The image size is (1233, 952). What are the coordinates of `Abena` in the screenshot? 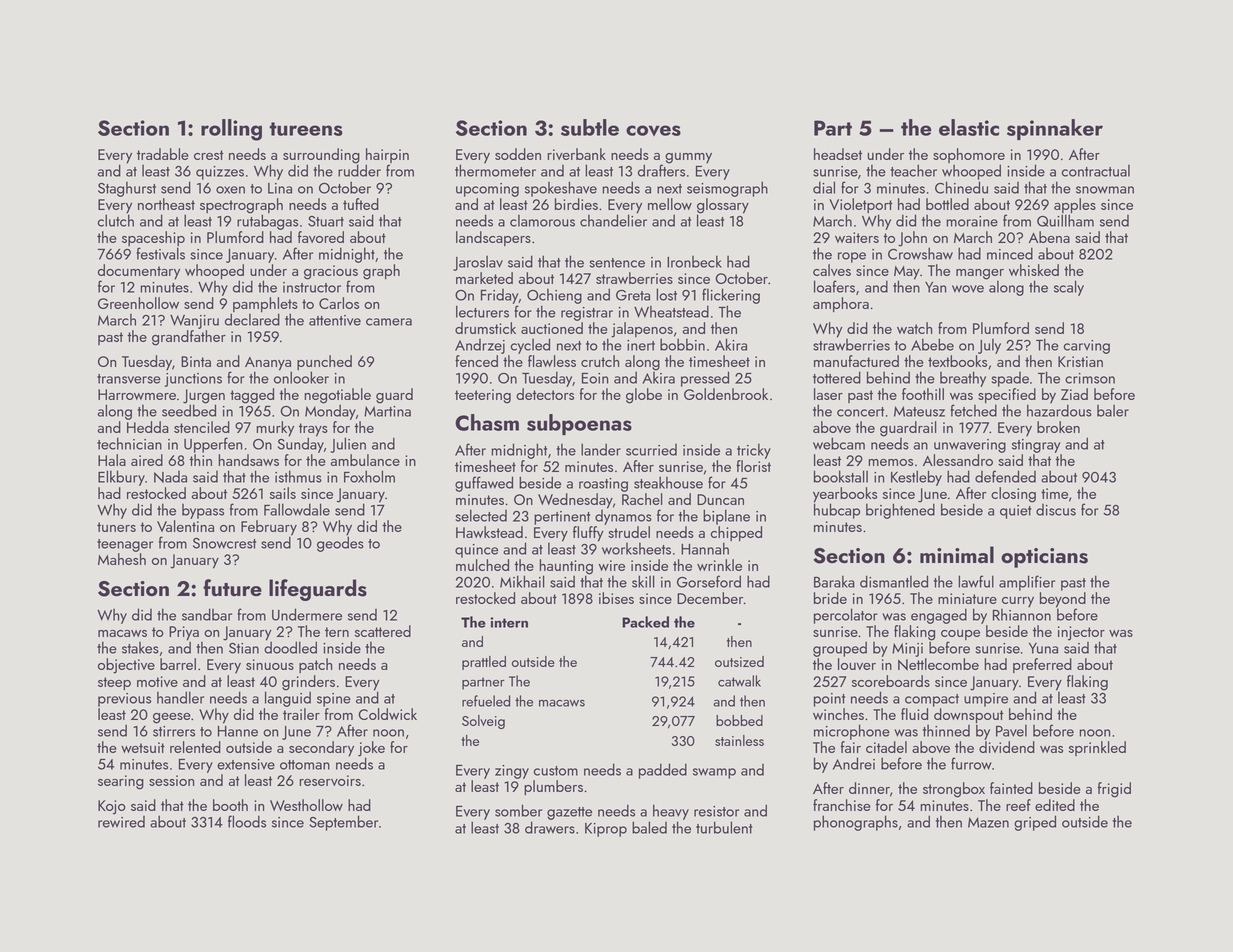 It's located at (1049, 237).
